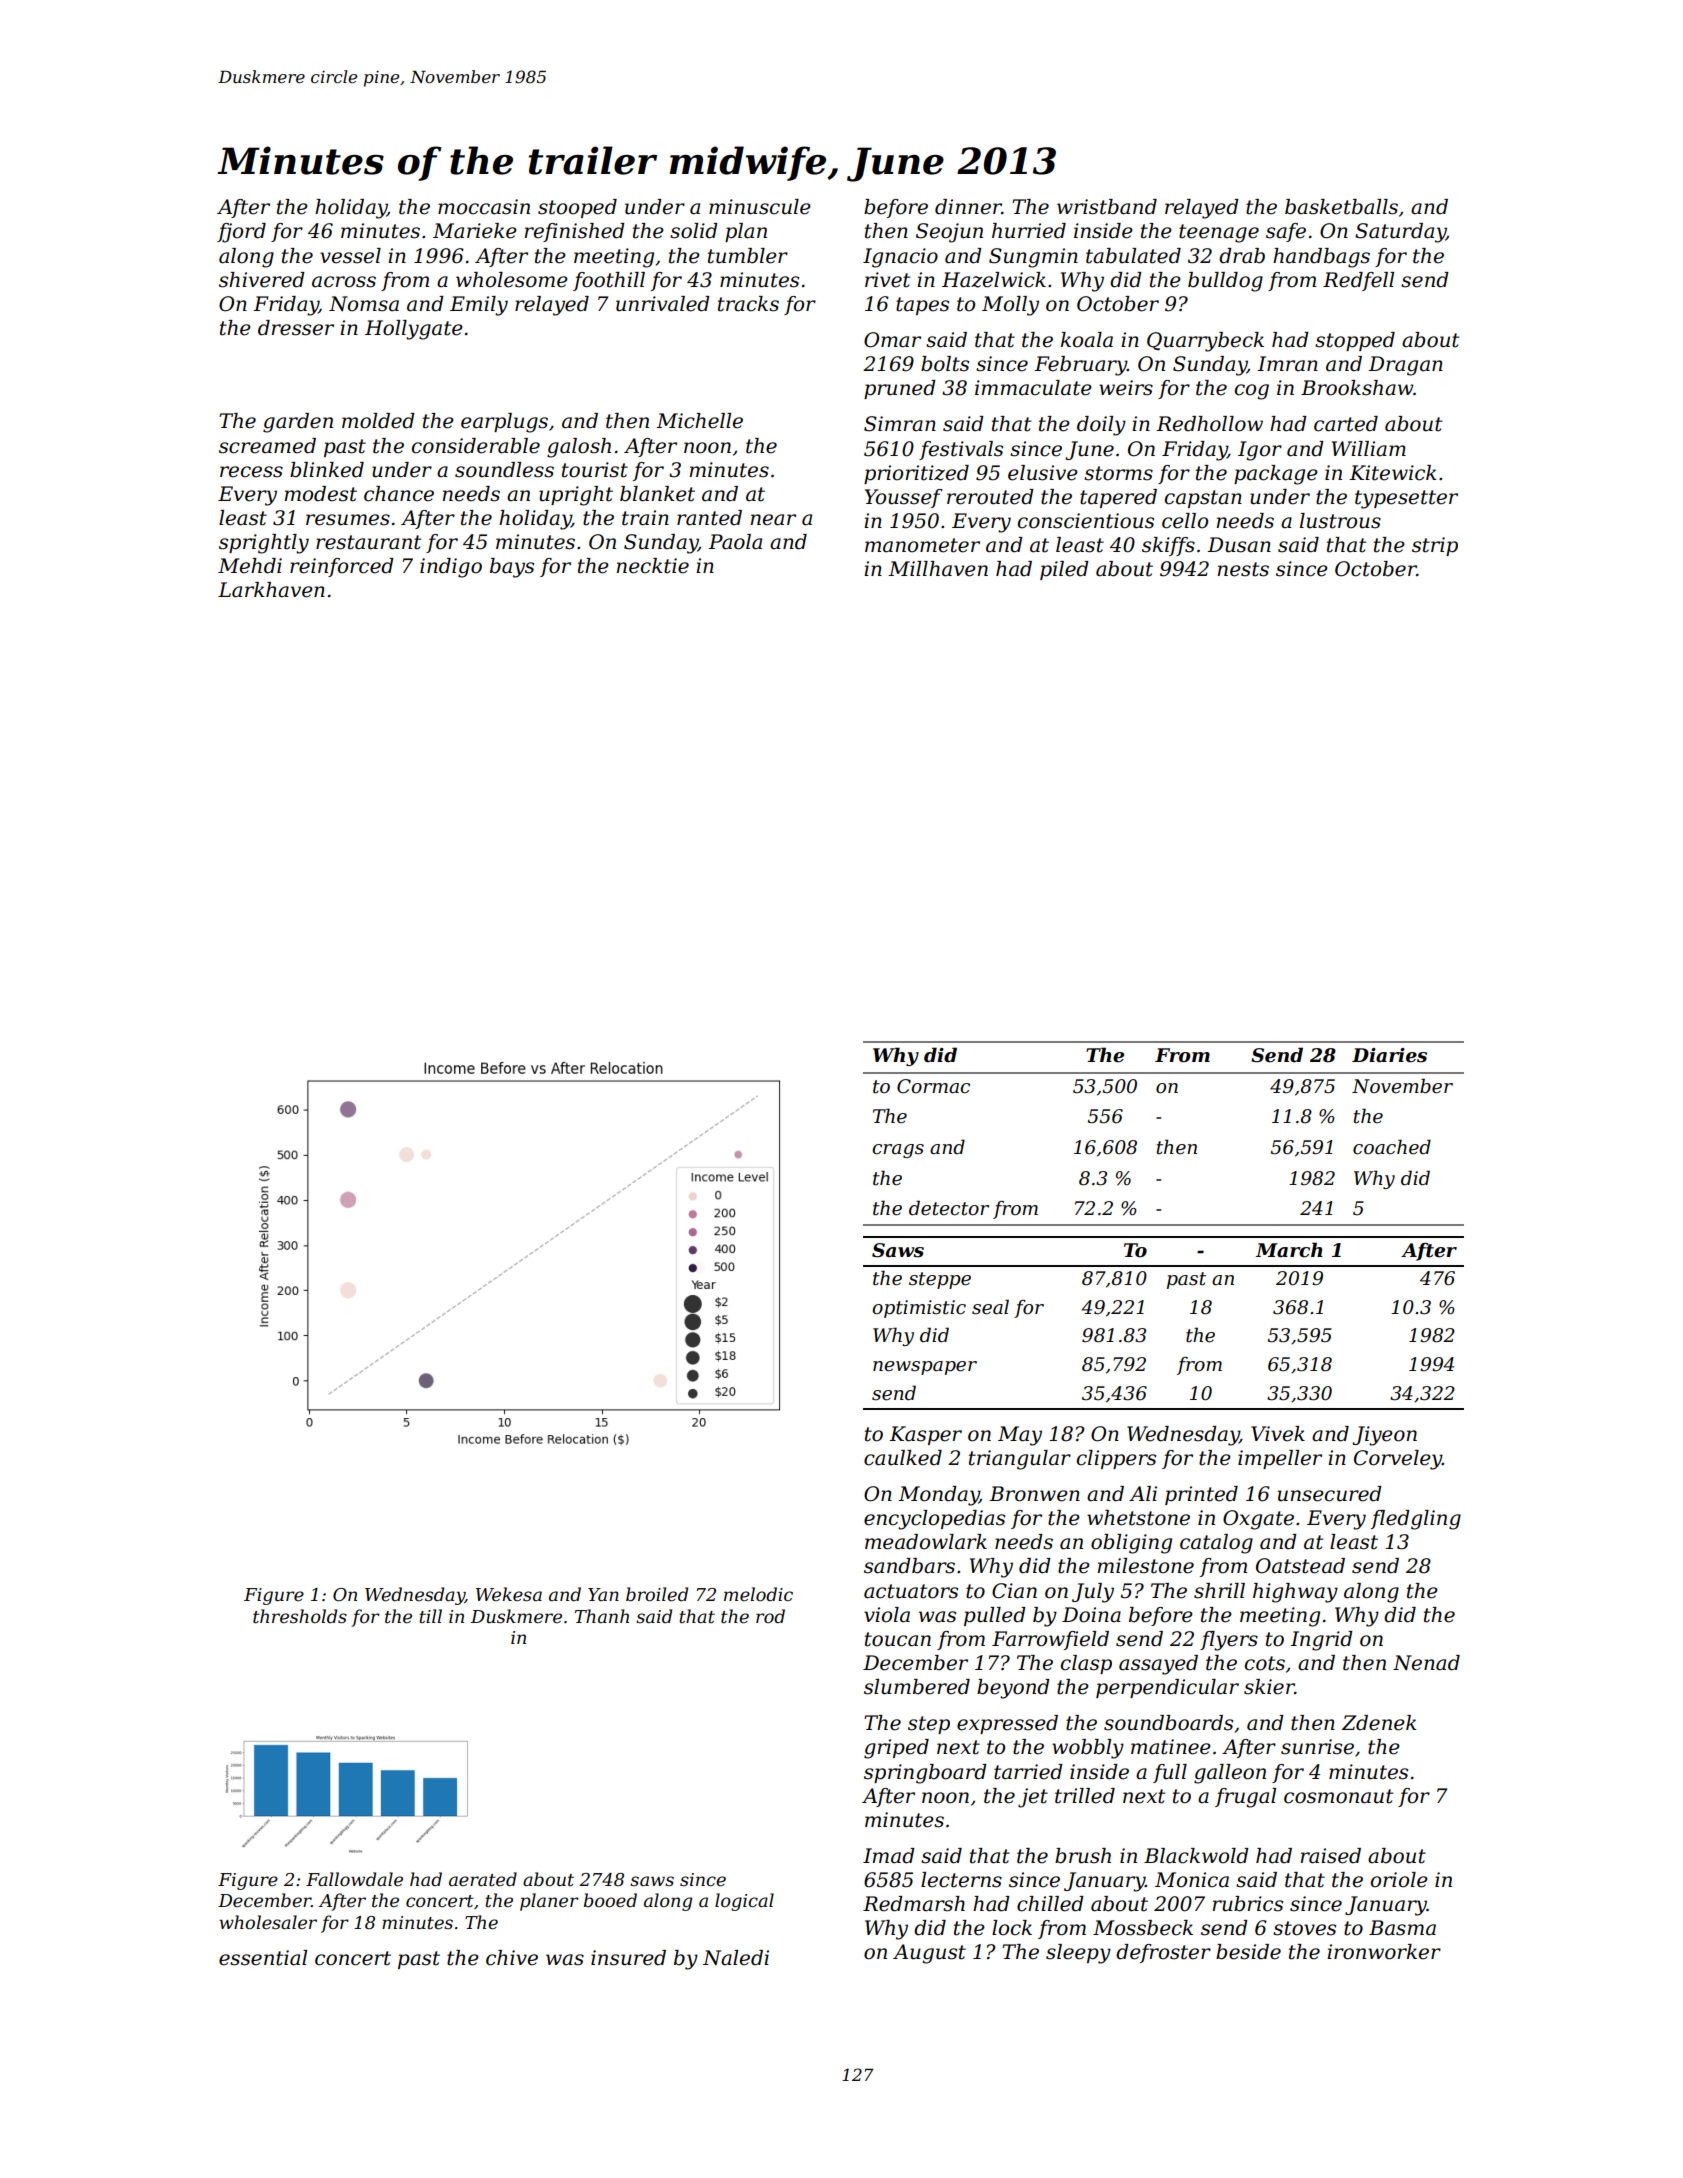  I want to click on crags, so click(898, 1151).
